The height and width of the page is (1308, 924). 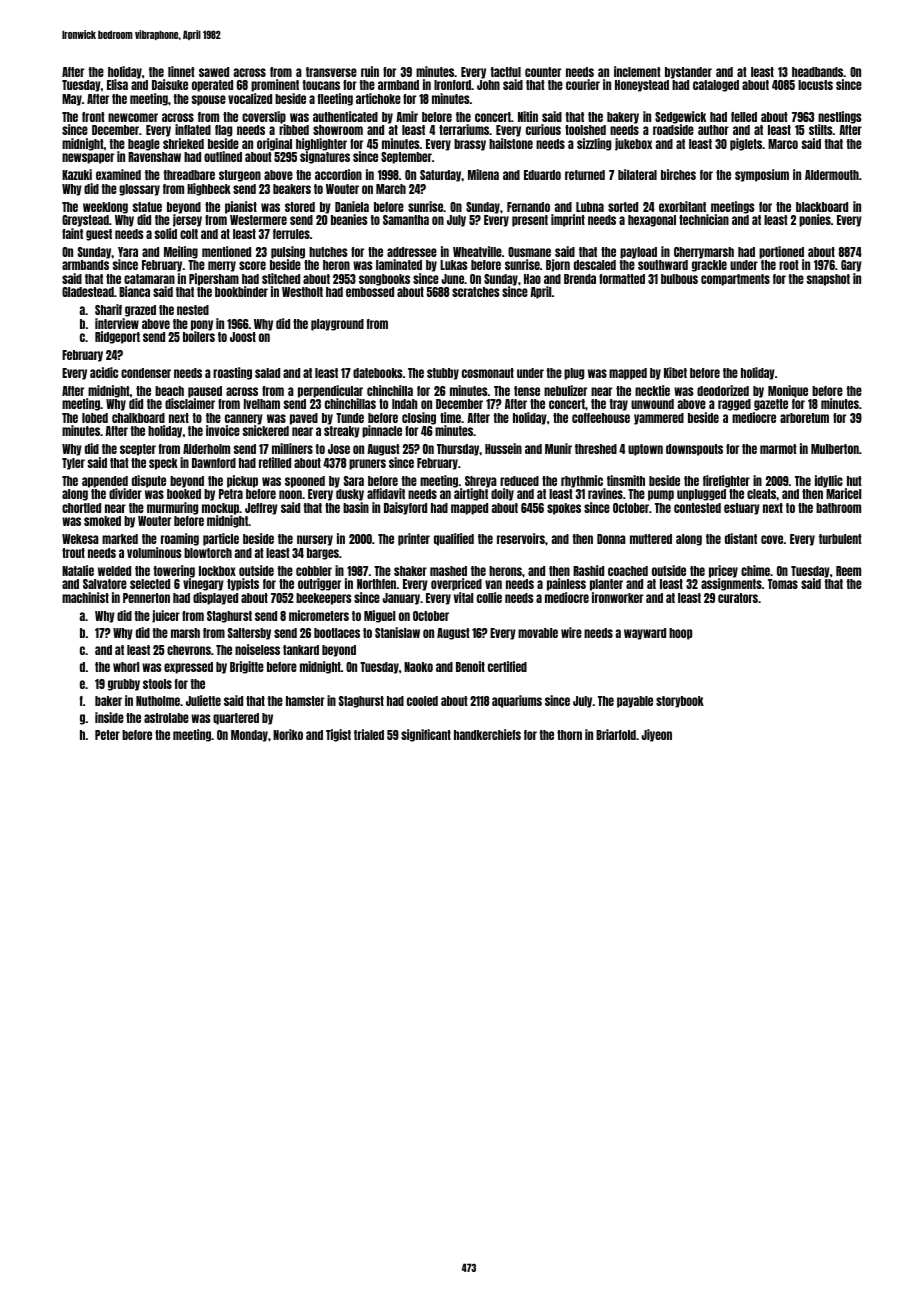 What do you see at coordinates (688, 73) in the page?
I see `bystander` at bounding box center [688, 73].
